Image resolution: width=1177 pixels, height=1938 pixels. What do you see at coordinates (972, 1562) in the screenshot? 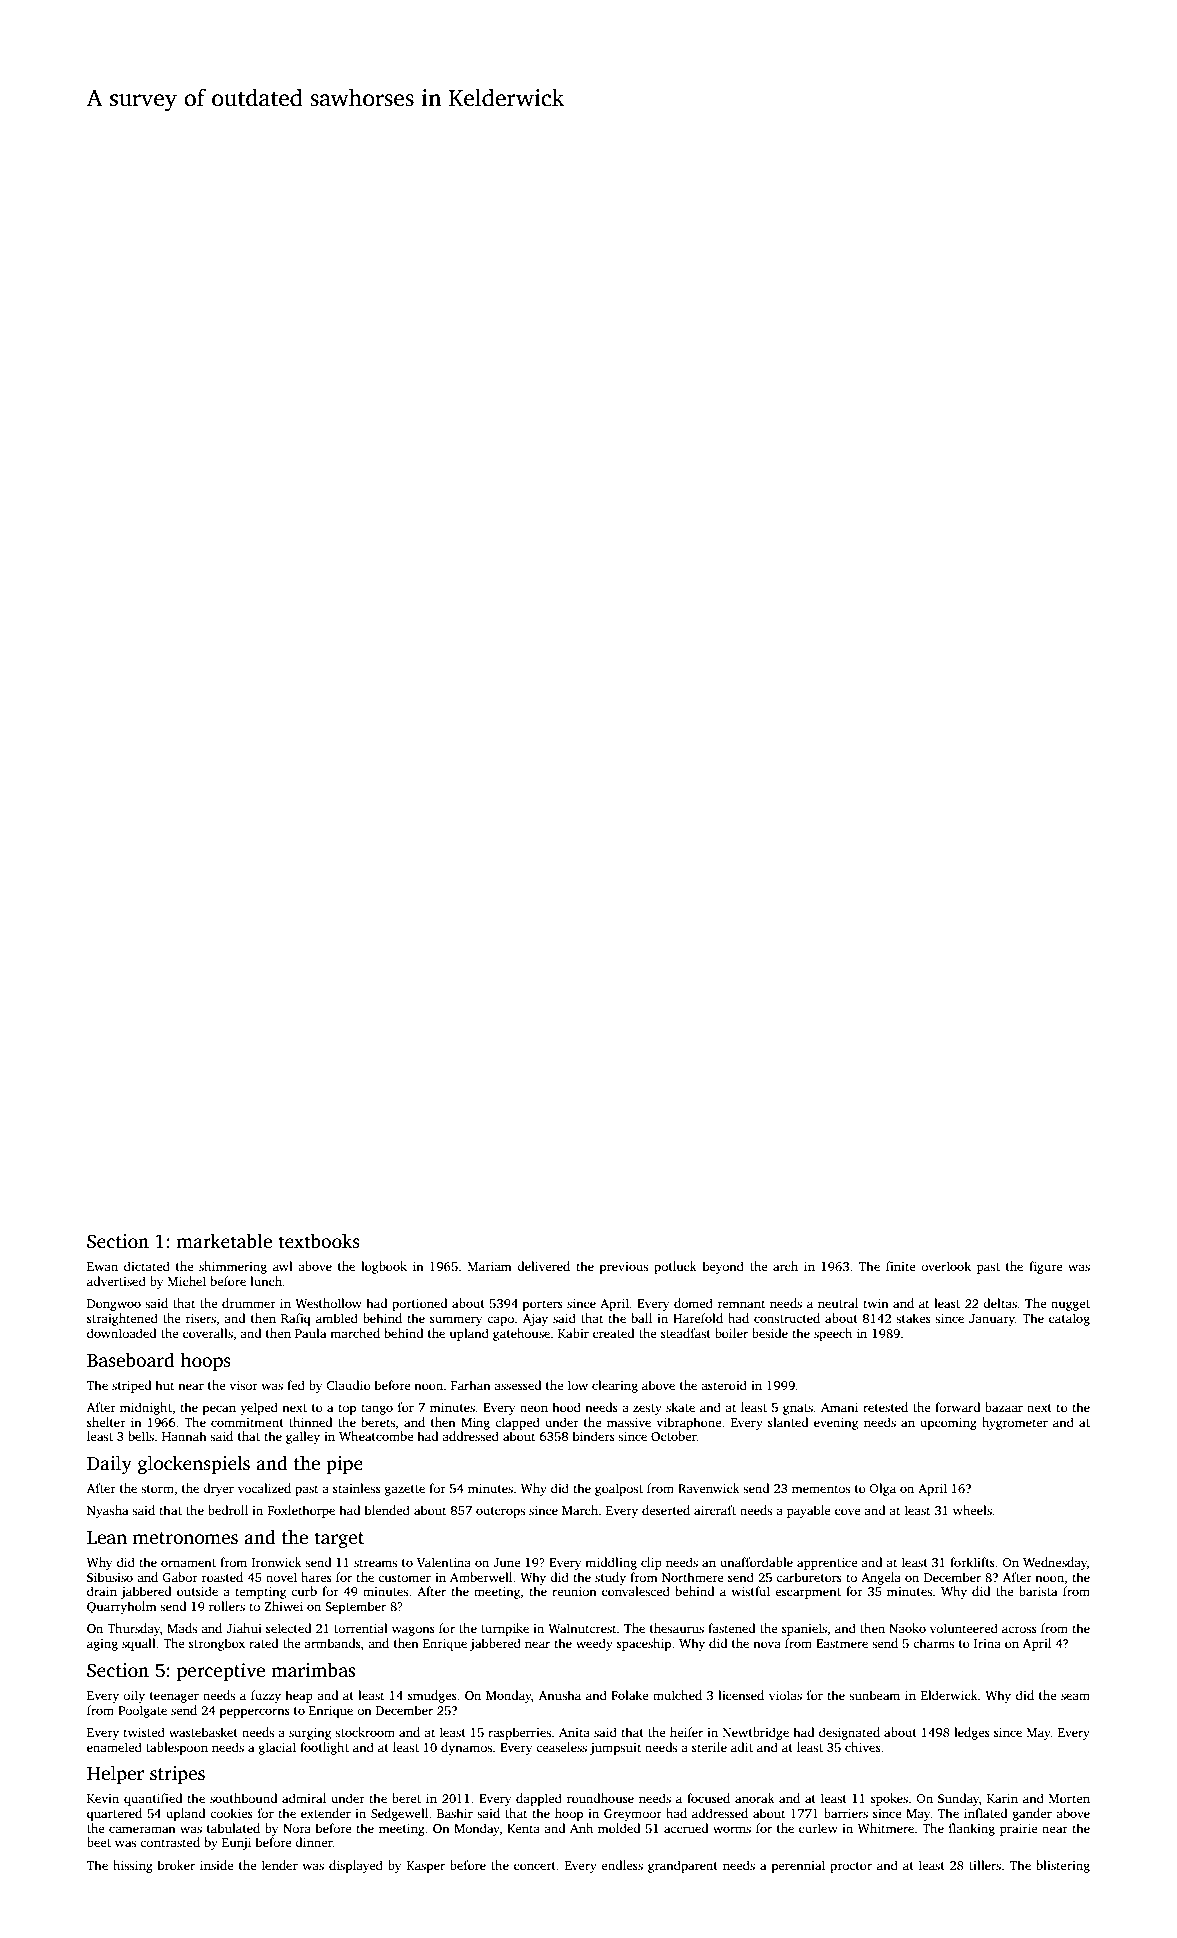
I see `forklifts` at bounding box center [972, 1562].
